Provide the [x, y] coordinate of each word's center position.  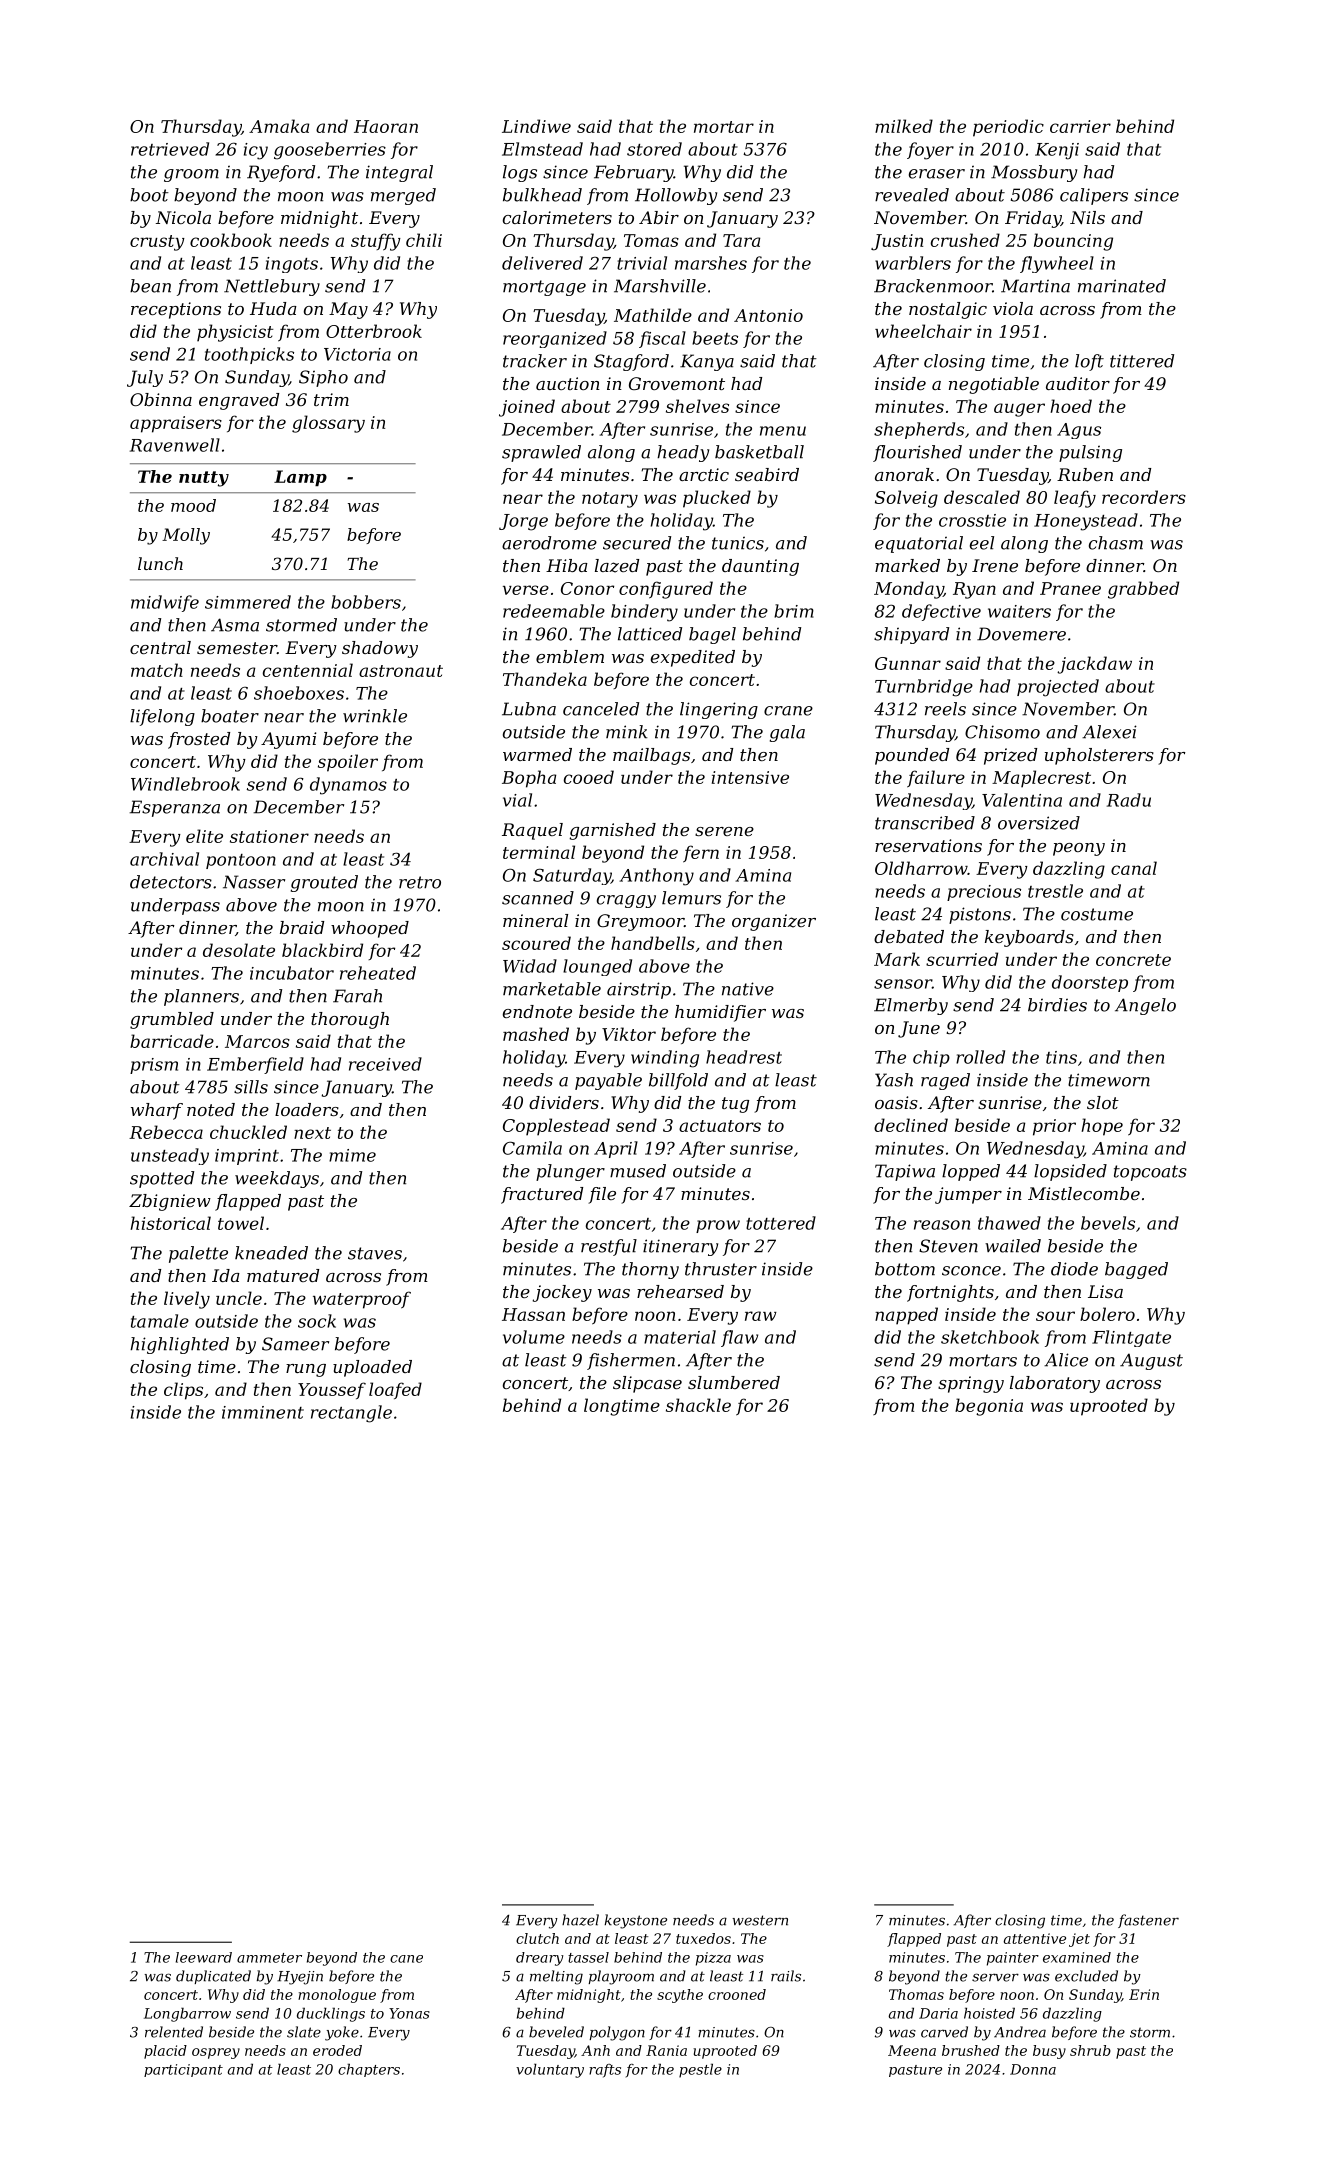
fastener [1148, 1921]
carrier [1080, 126]
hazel [580, 1920]
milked [904, 126]
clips [183, 1391]
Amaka [279, 126]
